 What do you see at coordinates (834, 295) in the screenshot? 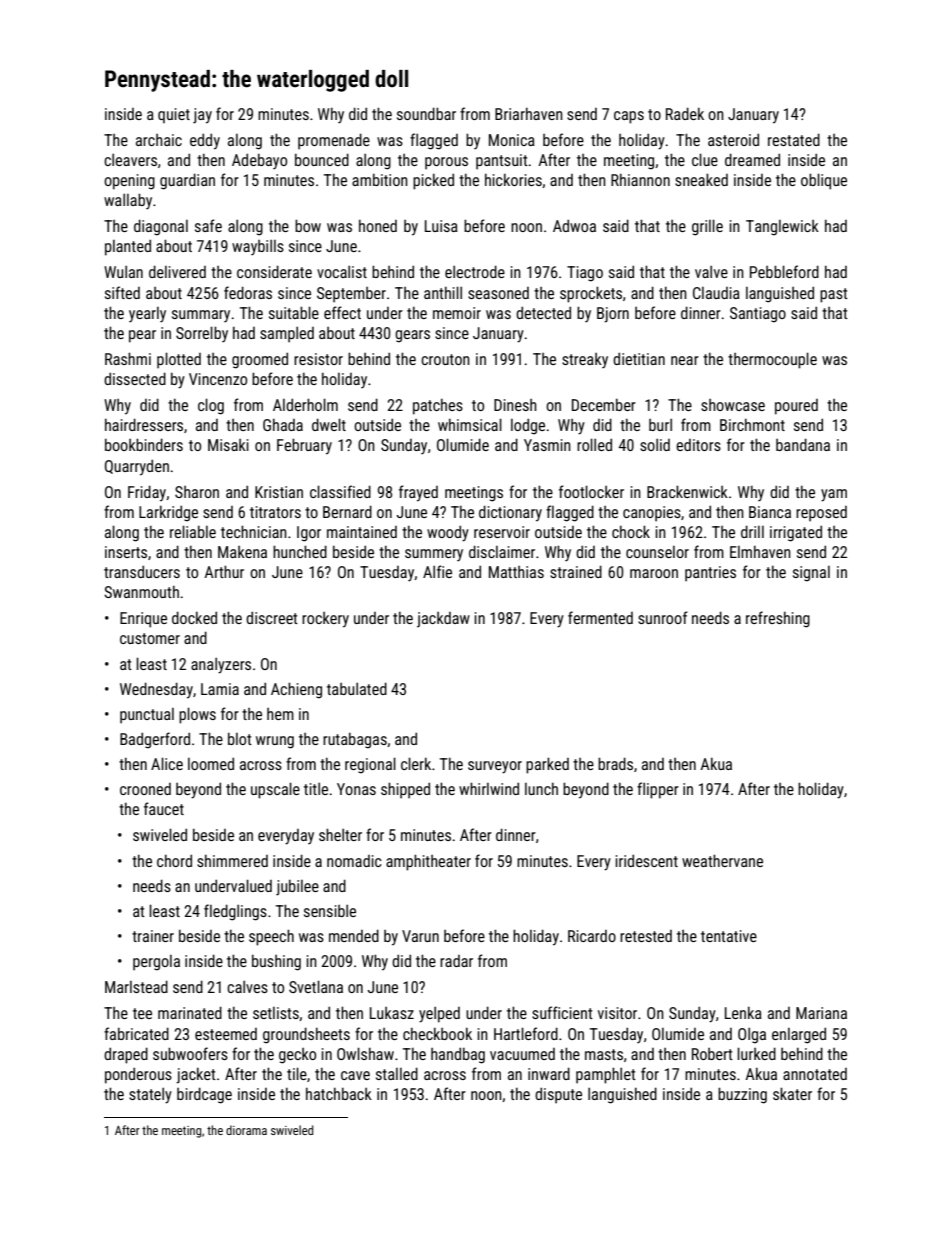
I see `past` at bounding box center [834, 295].
